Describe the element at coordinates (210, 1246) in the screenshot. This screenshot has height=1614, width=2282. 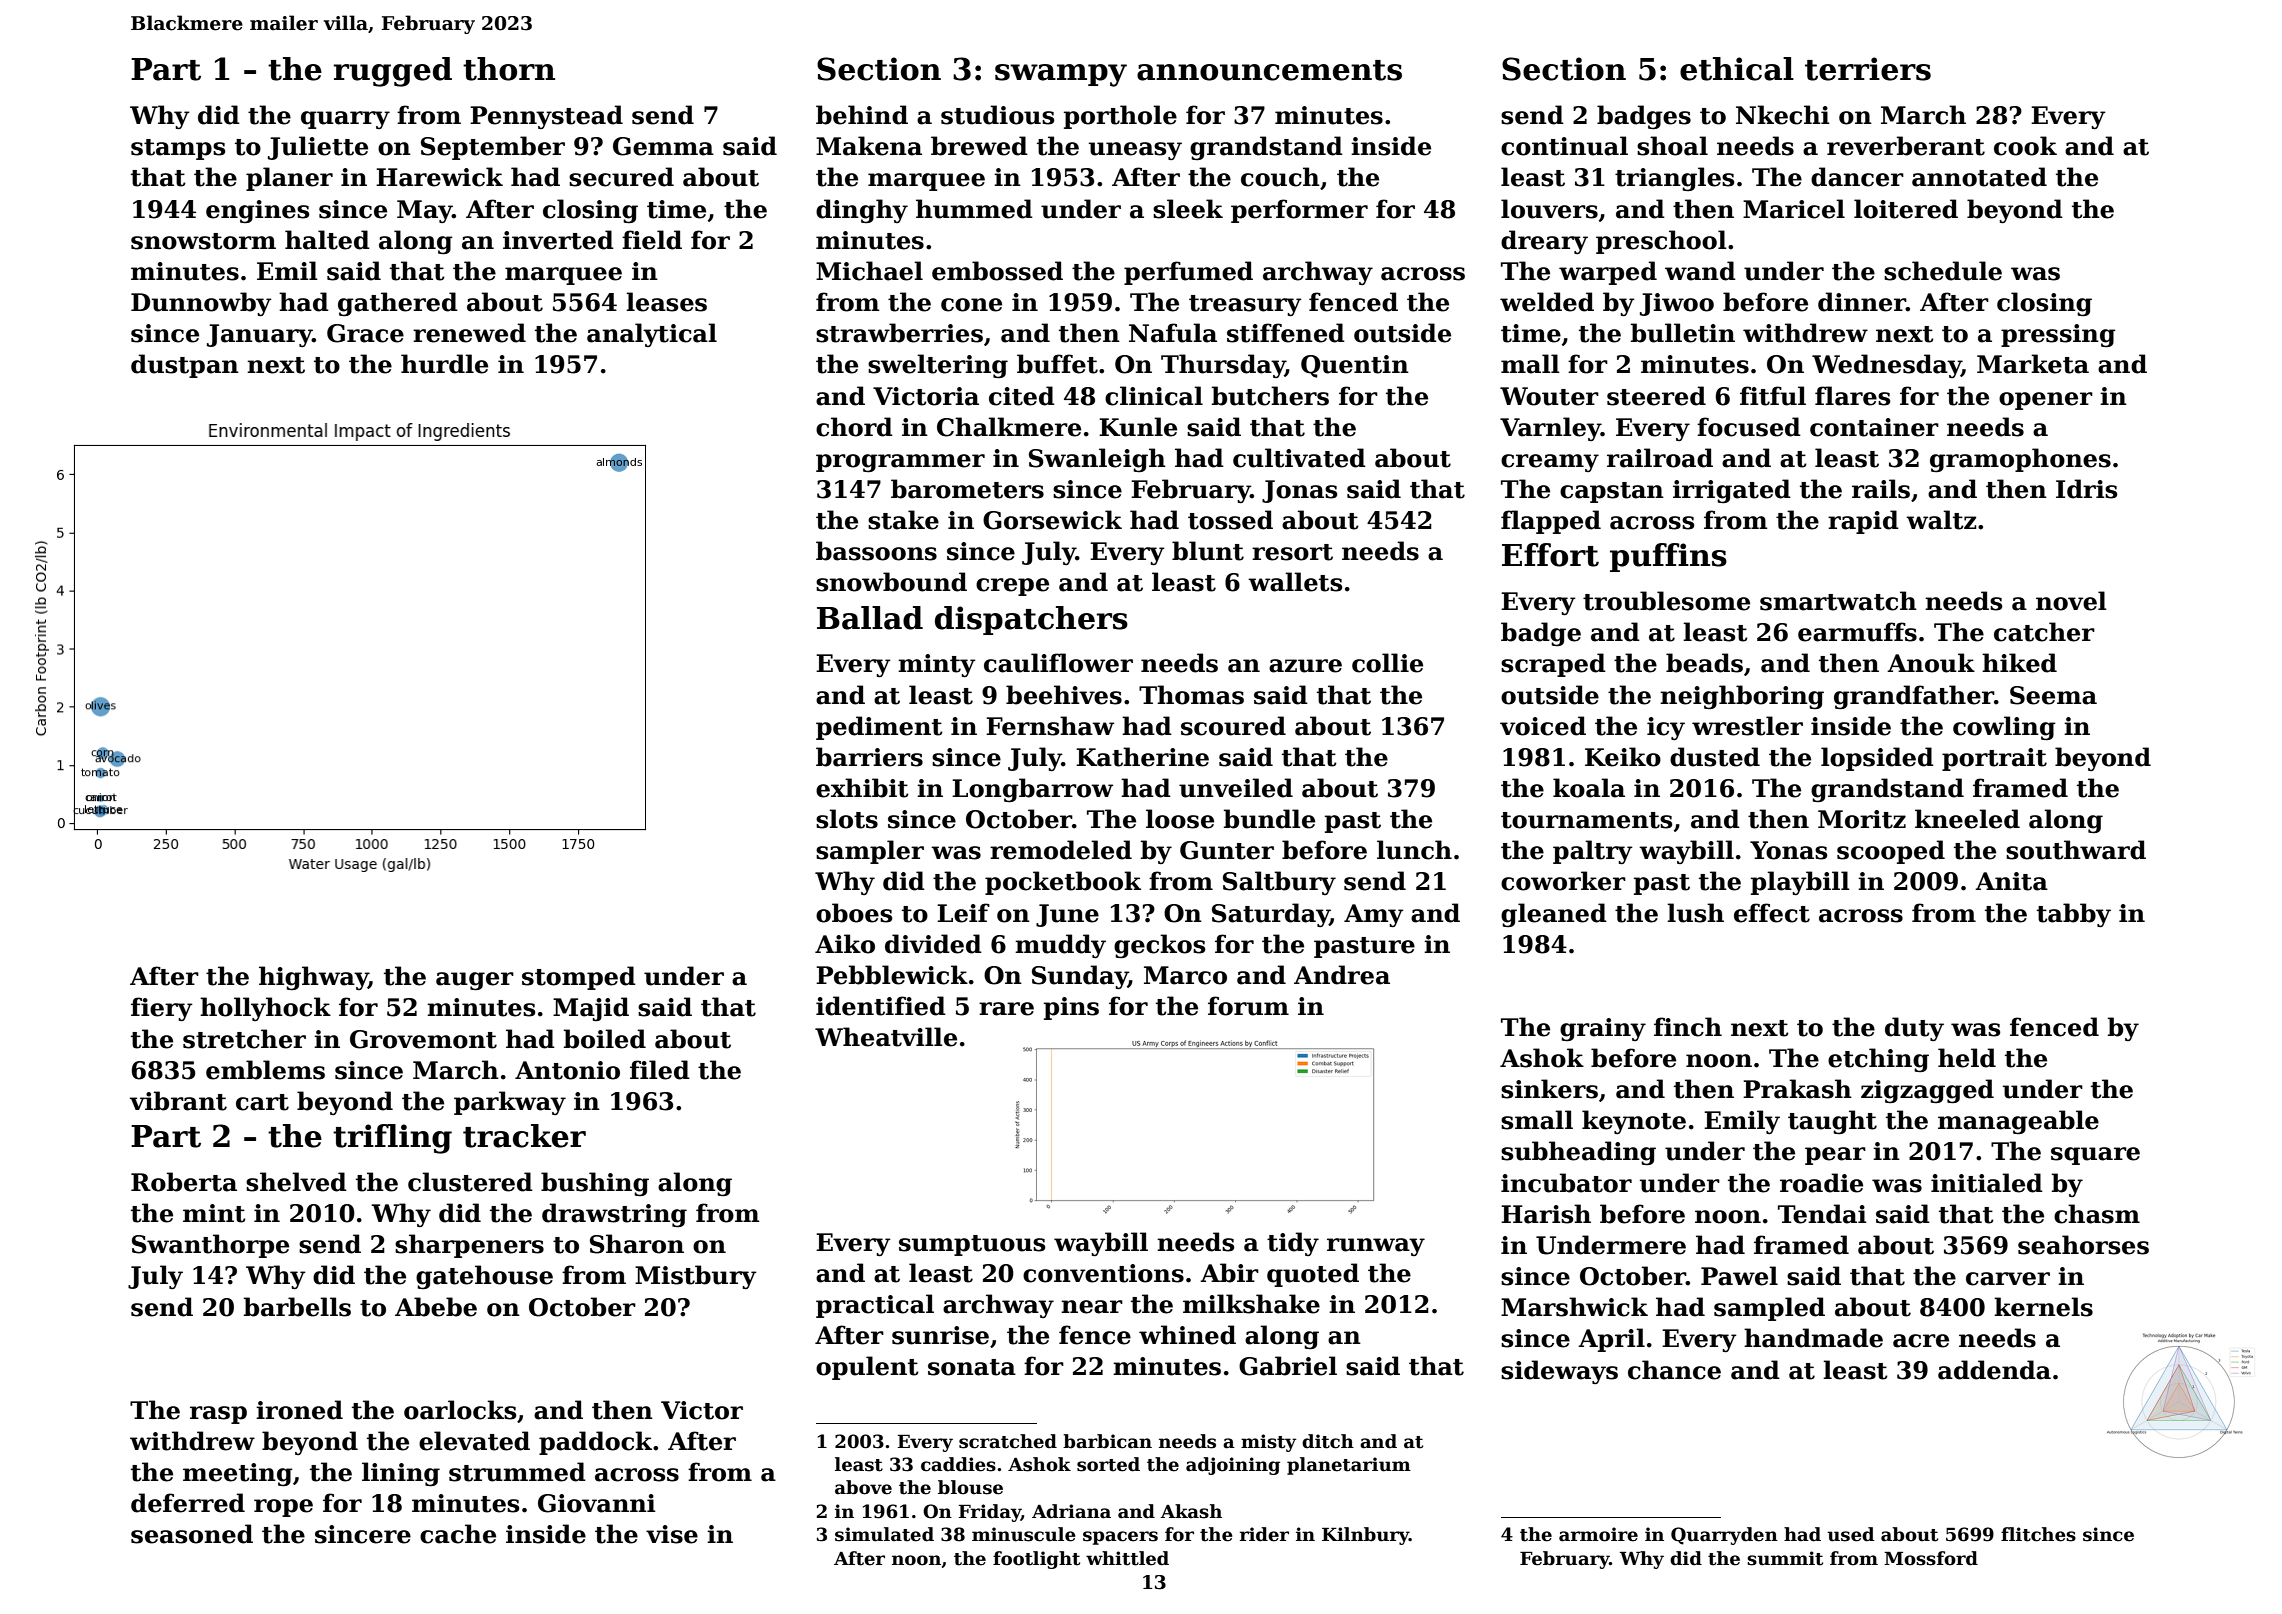
I see `Swanthorpe` at that location.
